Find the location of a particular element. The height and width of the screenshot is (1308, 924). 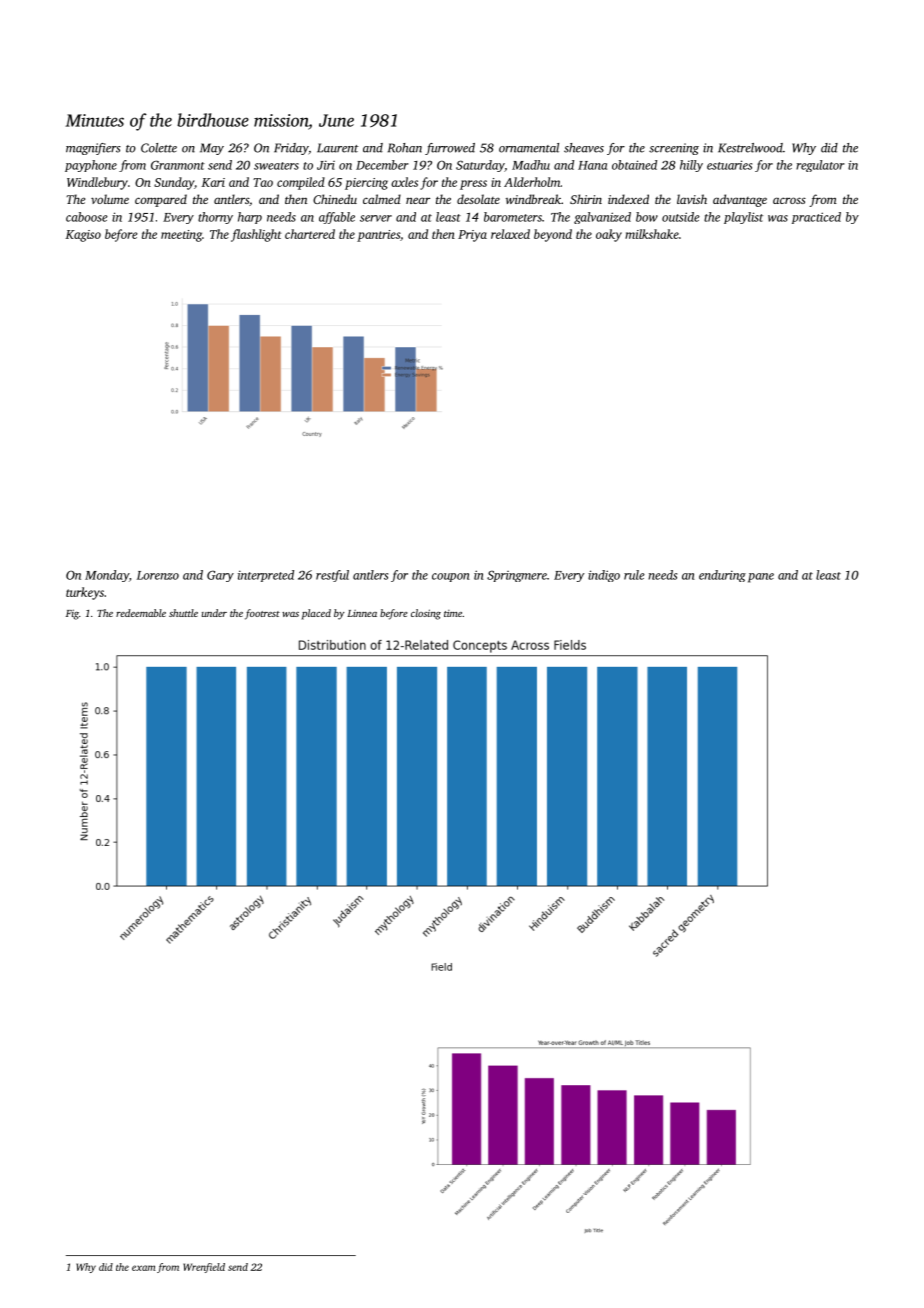

thorny is located at coordinates (215, 218).
